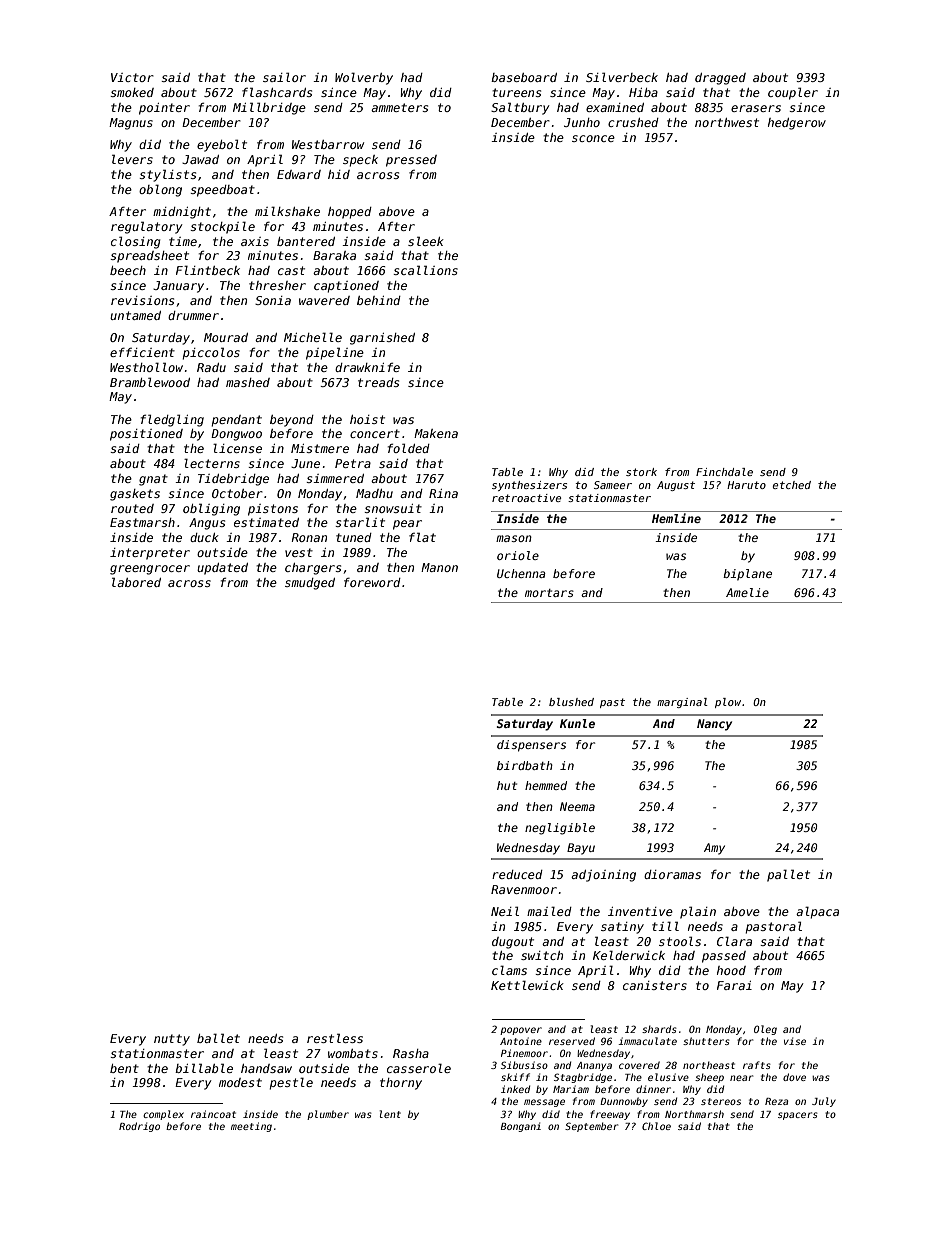 Image resolution: width=952 pixels, height=1233 pixels. What do you see at coordinates (139, 1127) in the screenshot?
I see `Rodrigo` at bounding box center [139, 1127].
